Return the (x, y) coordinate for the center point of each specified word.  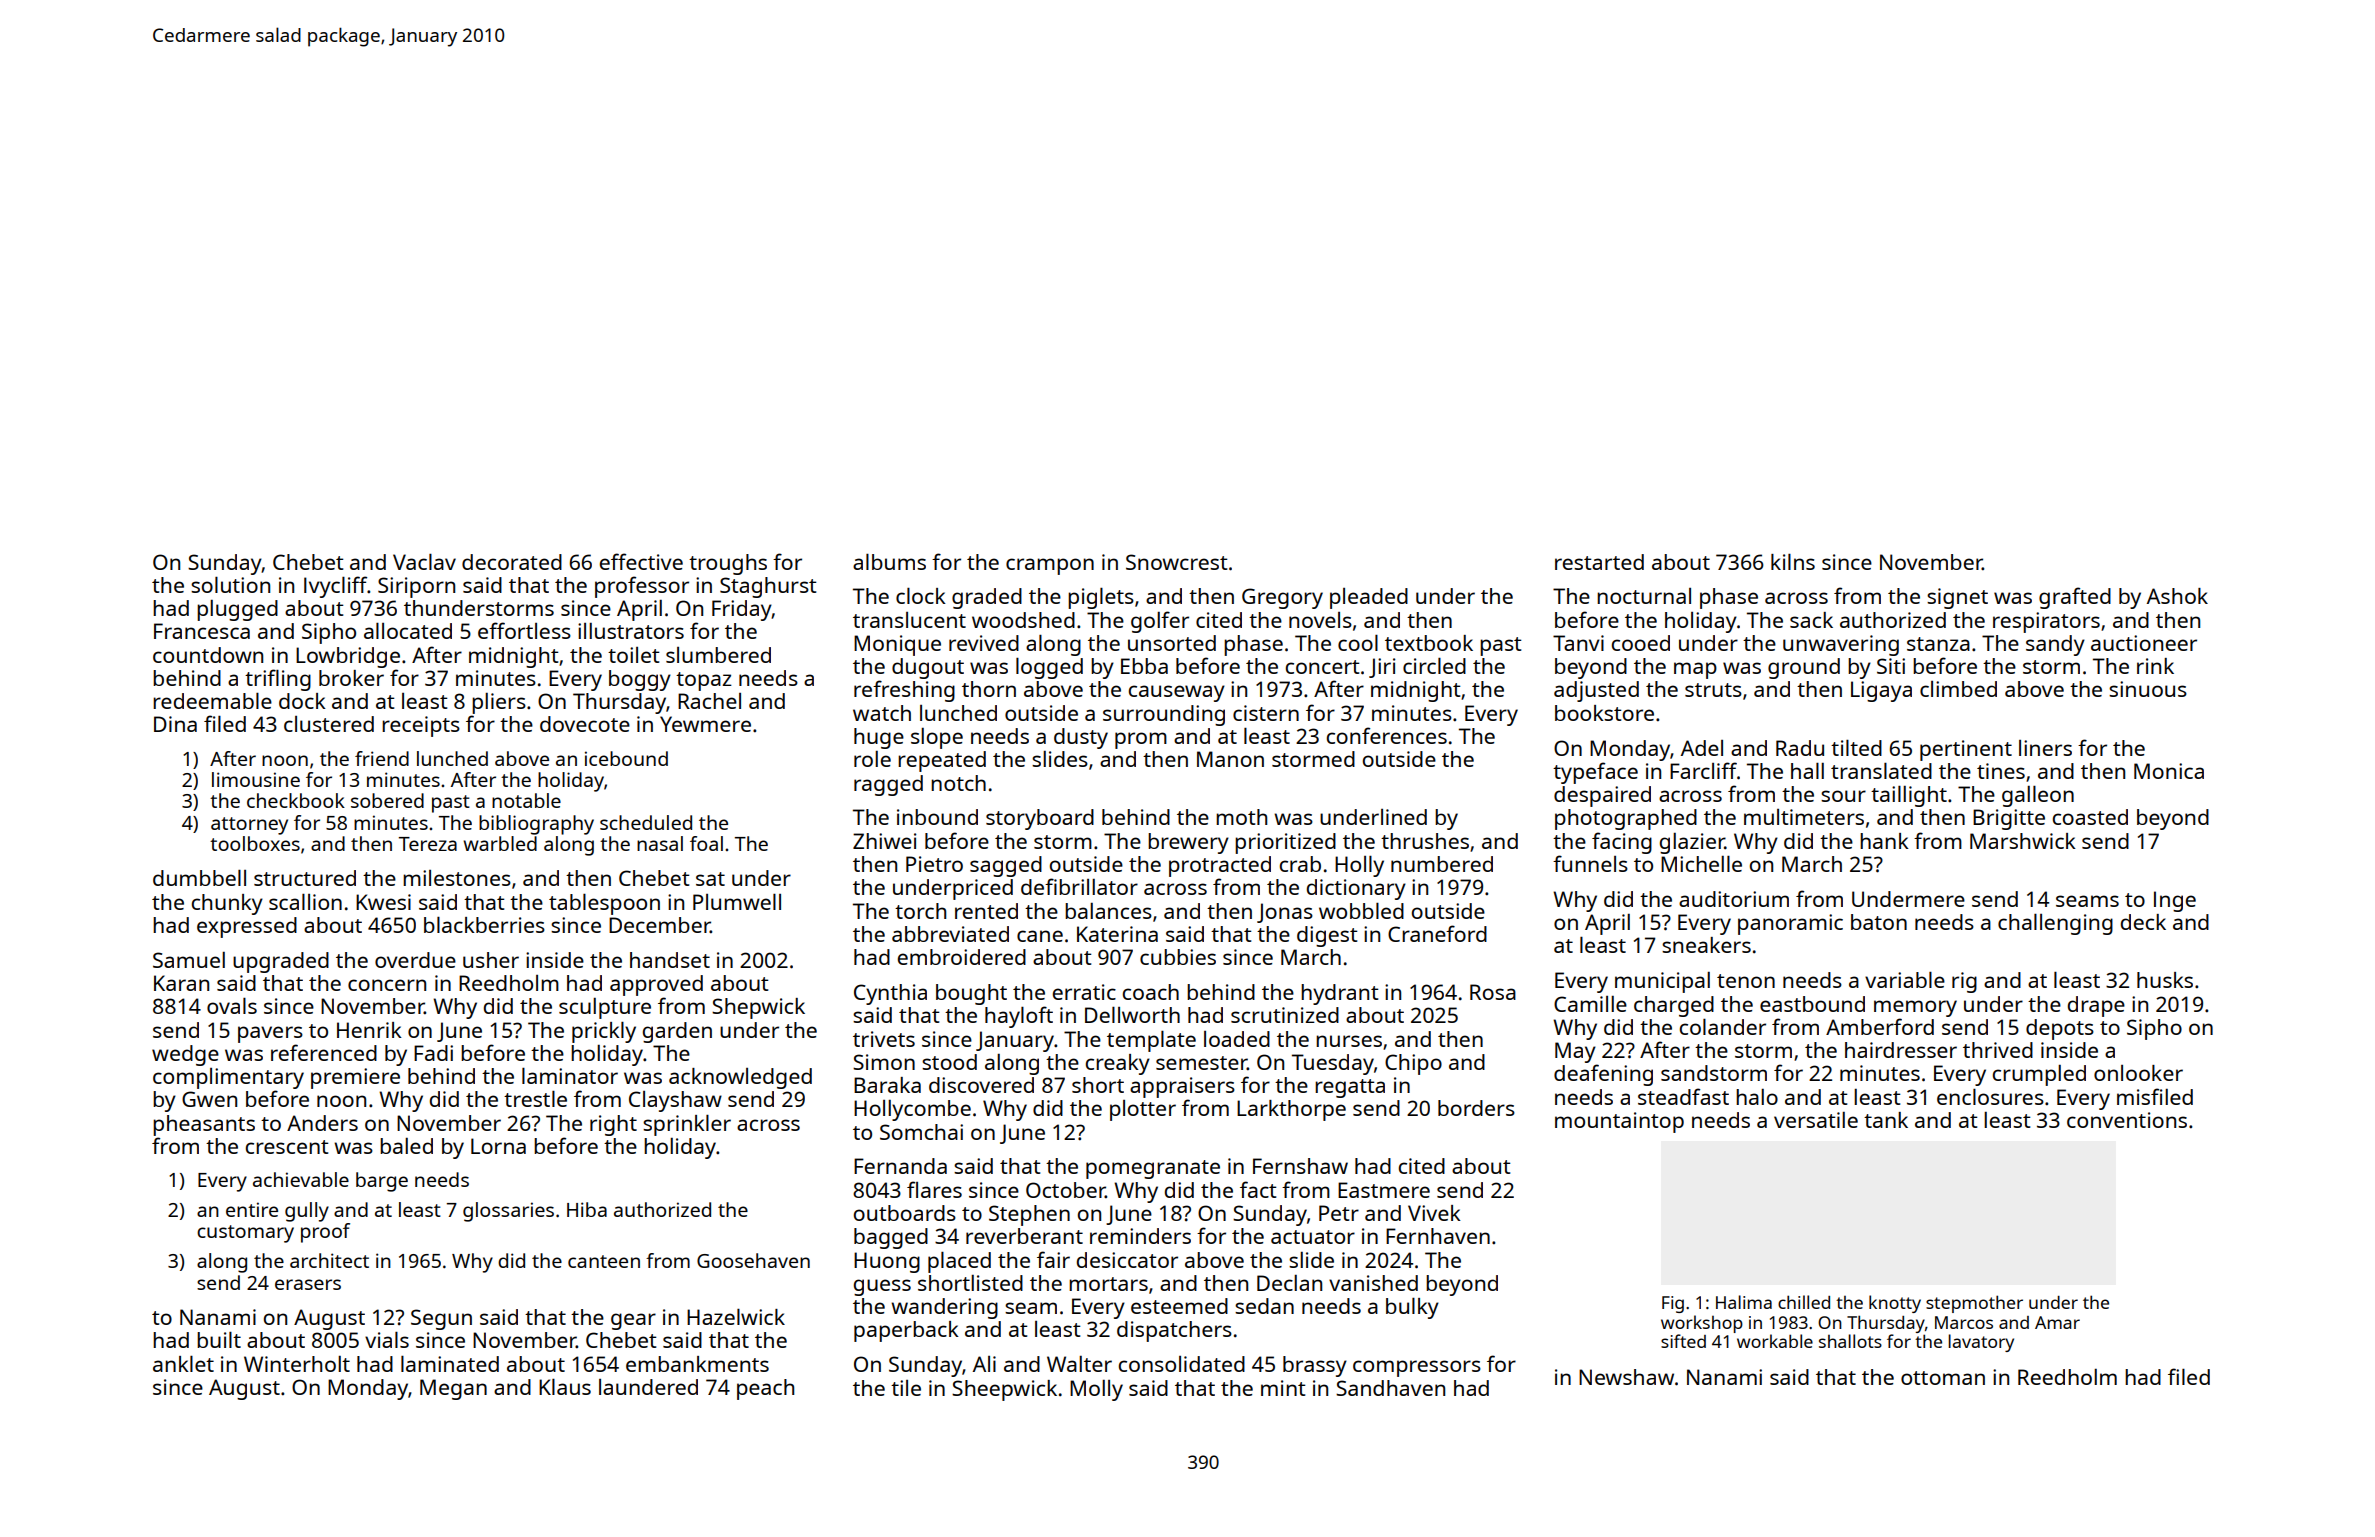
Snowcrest (1176, 562)
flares (934, 1189)
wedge (185, 1055)
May (1575, 1052)
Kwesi (383, 902)
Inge (2175, 901)
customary (245, 1234)
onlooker (2138, 1073)
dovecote (585, 724)
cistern (1266, 713)
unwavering (1841, 645)
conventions (2127, 1120)
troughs (728, 564)
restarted (1599, 562)
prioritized (1285, 843)
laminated (450, 1364)
